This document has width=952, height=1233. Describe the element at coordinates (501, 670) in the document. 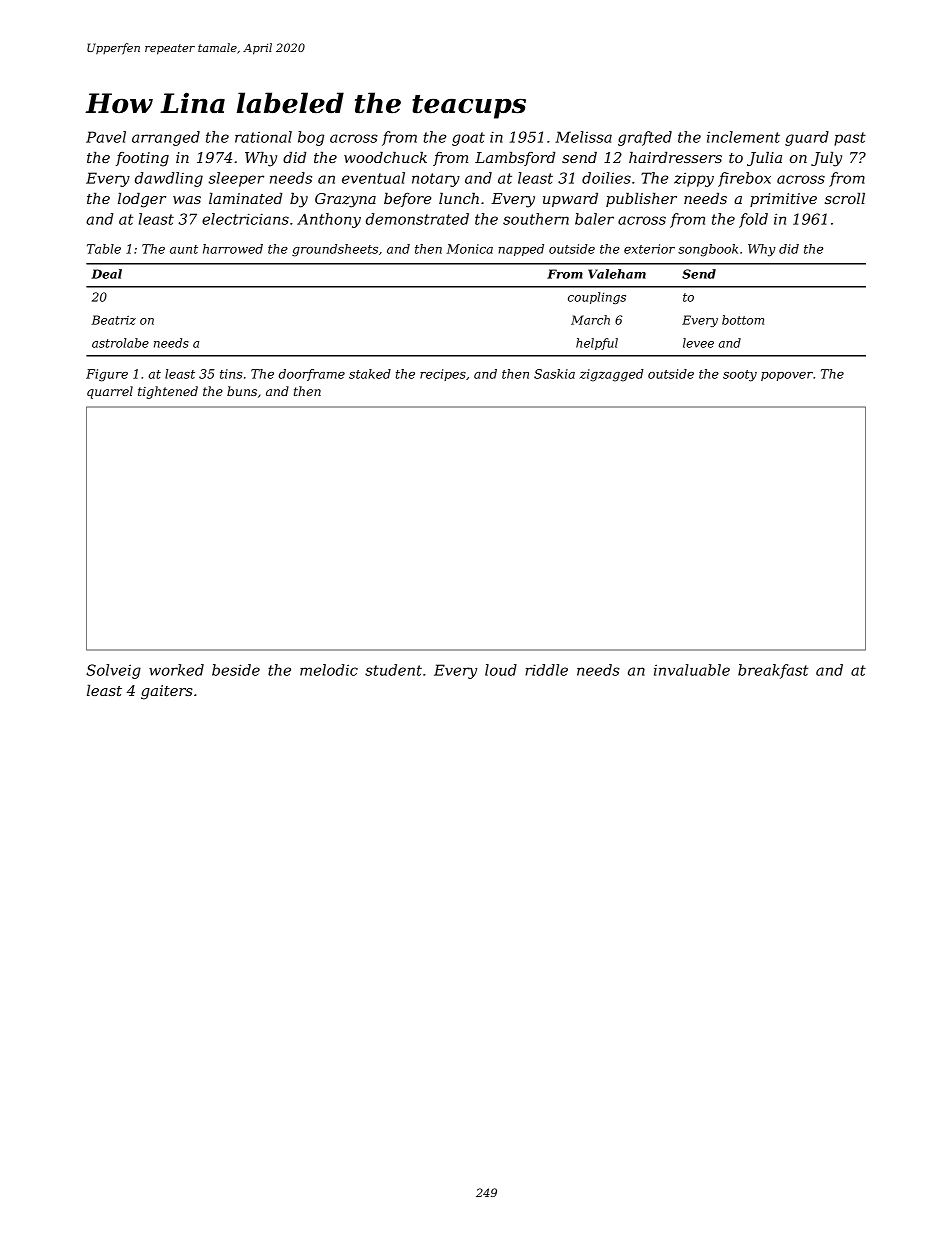

I see `loud` at that location.
